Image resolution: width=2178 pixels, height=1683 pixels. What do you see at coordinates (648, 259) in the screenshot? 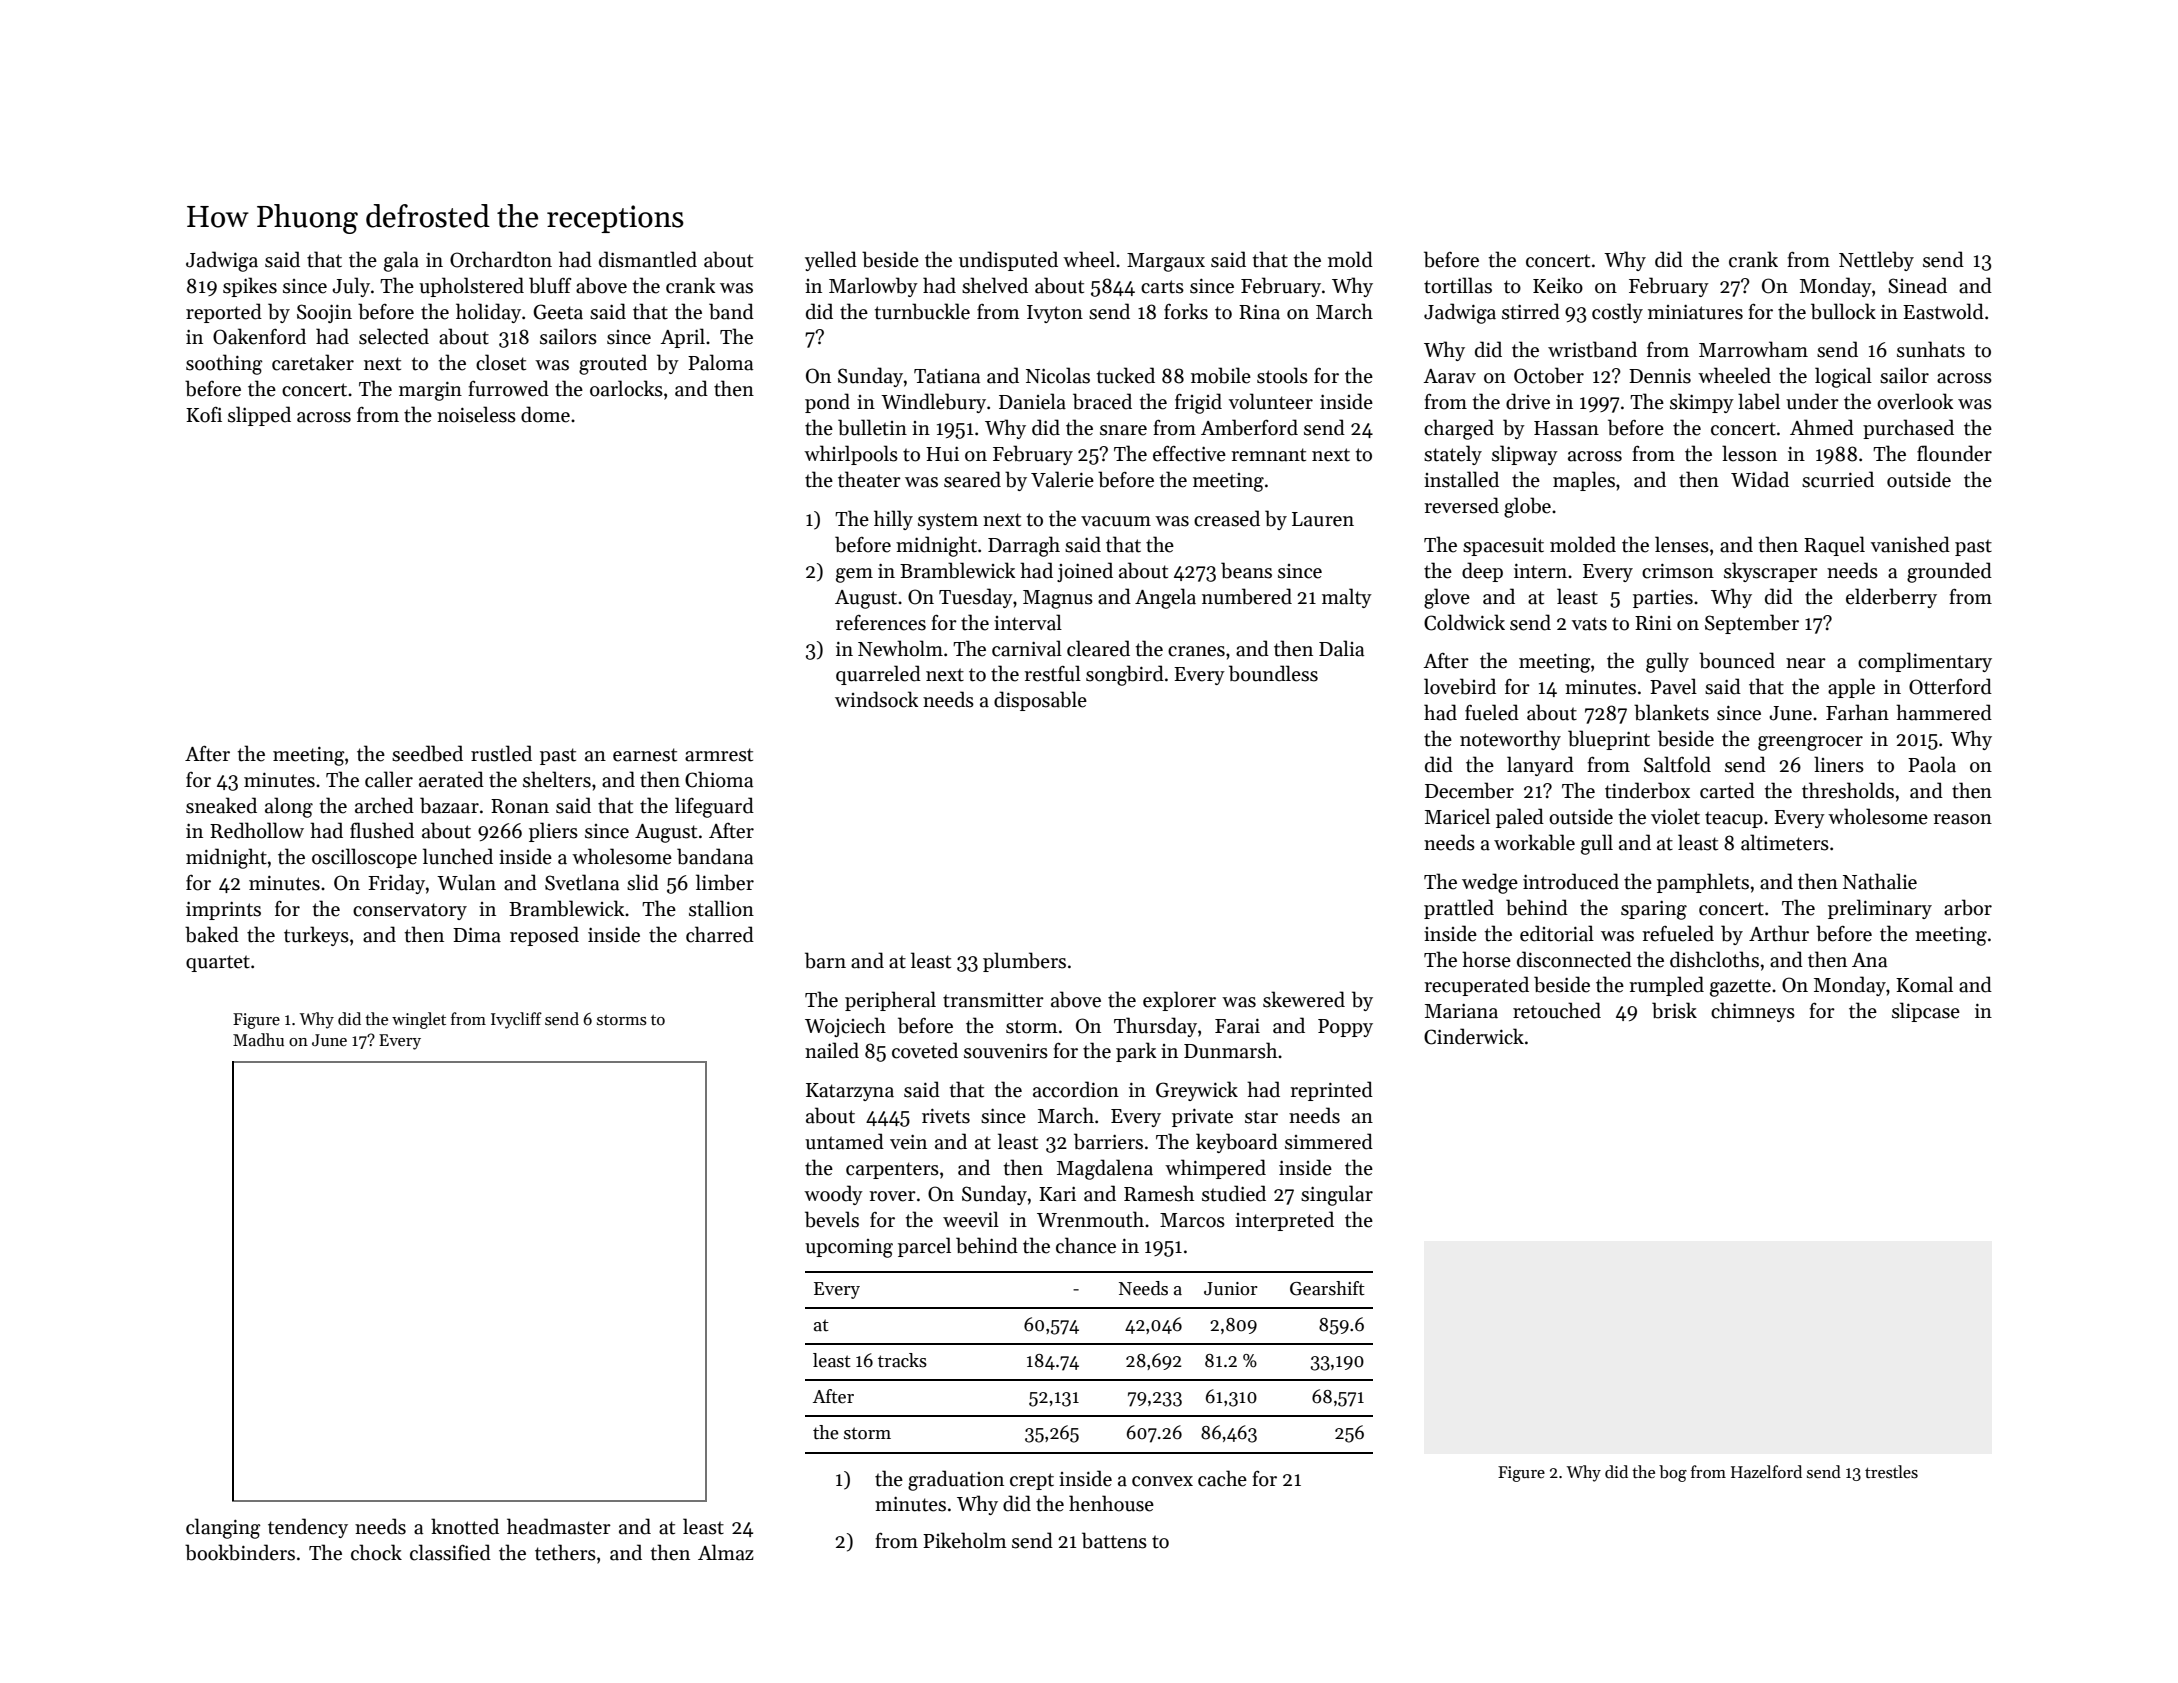
I see `dismantled` at bounding box center [648, 259].
